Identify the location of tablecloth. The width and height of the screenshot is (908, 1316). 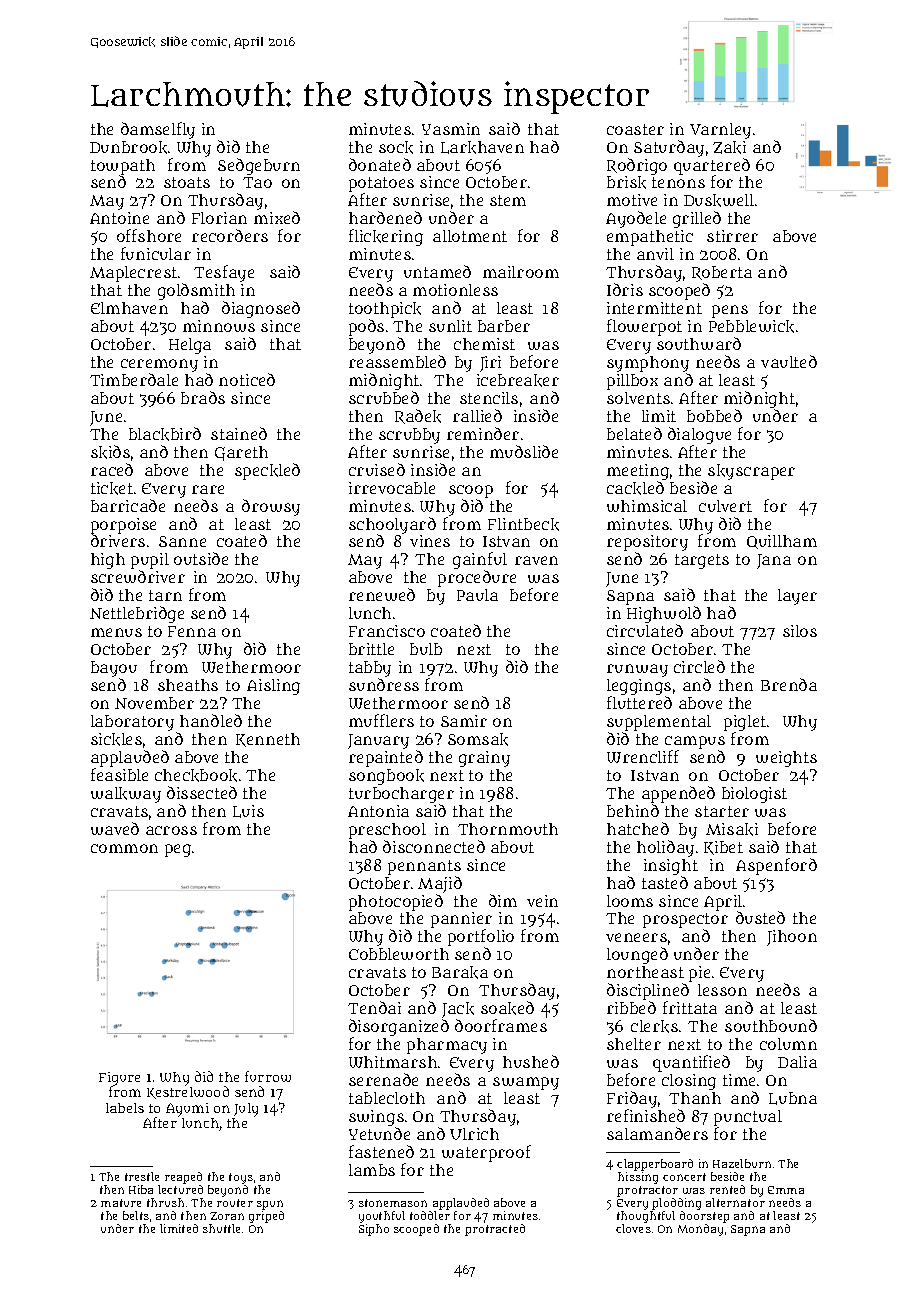
(387, 1098).
